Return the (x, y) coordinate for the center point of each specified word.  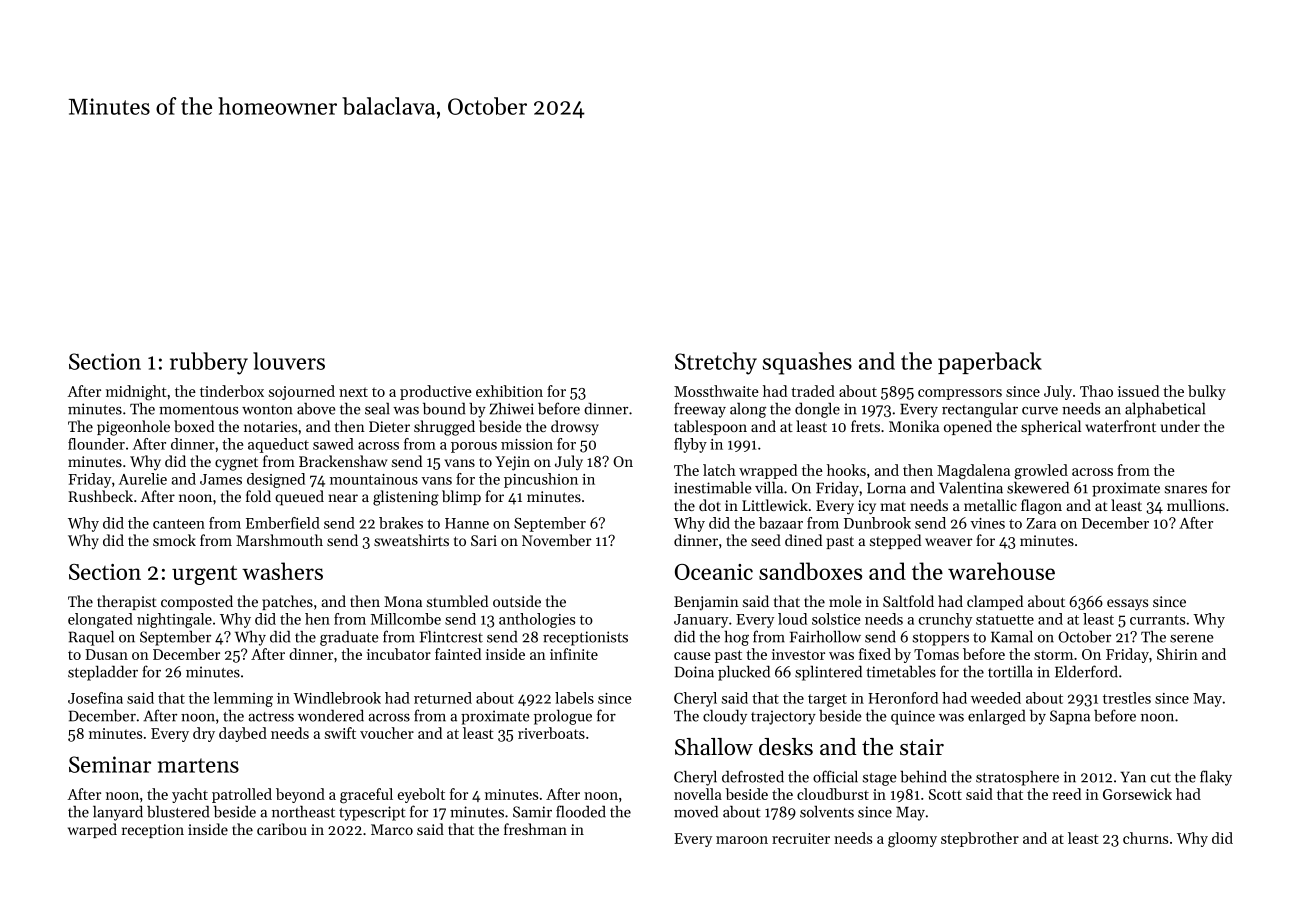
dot (710, 505)
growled (1041, 472)
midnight (136, 393)
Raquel (91, 638)
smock (174, 540)
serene (1191, 639)
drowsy (575, 427)
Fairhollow (825, 636)
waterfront (1120, 426)
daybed (243, 734)
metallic (990, 505)
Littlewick (775, 505)
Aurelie (143, 479)
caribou (282, 829)
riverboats (551, 733)
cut (1161, 778)
